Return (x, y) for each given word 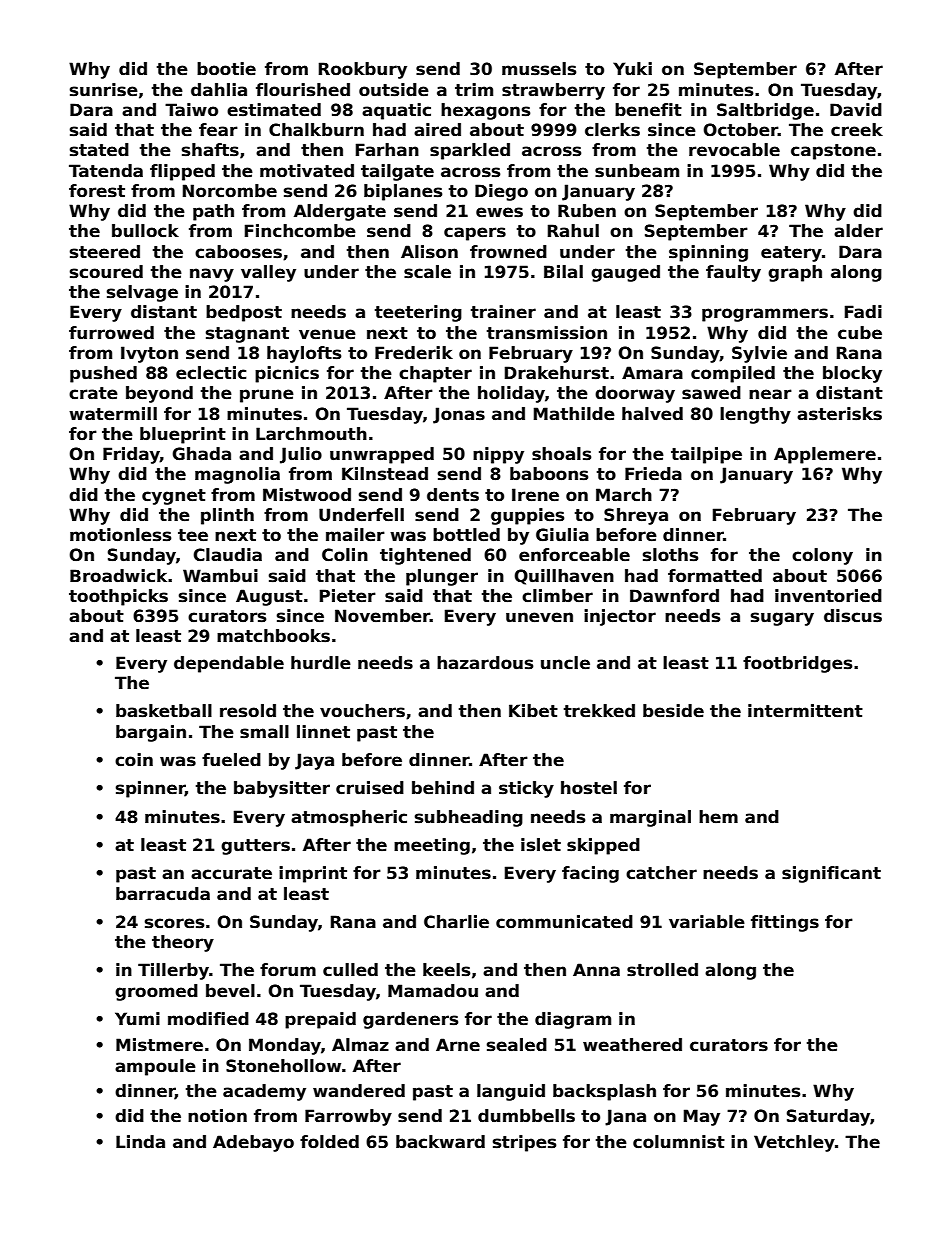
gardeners (410, 1020)
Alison (429, 252)
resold (248, 711)
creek (857, 130)
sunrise (104, 90)
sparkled (470, 151)
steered (105, 252)
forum (288, 970)
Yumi (137, 1018)
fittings (785, 923)
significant (831, 874)
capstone (833, 152)
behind (443, 788)
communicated (564, 922)
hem (718, 817)
